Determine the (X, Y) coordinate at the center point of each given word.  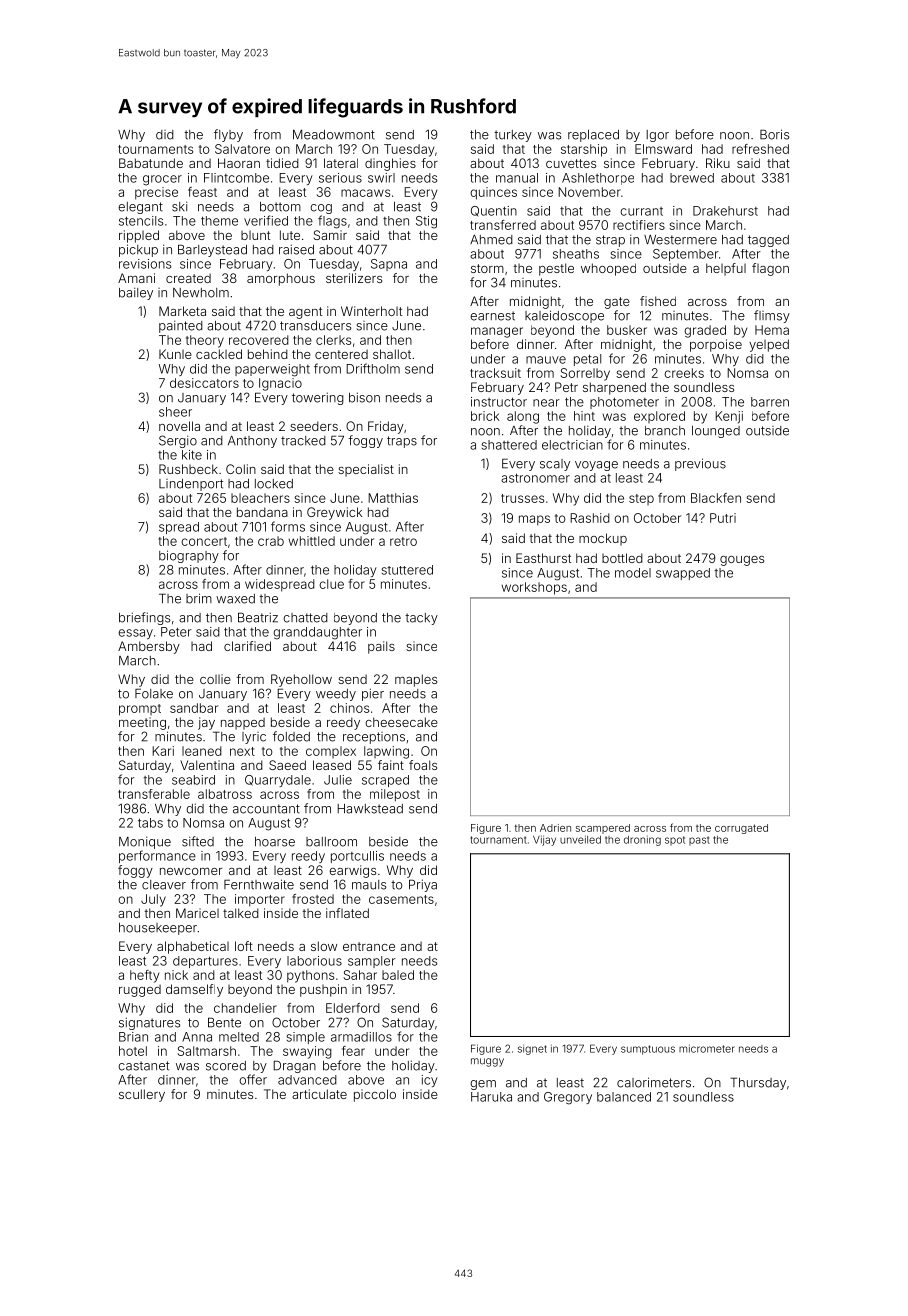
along (523, 417)
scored (226, 1066)
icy (429, 1081)
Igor (657, 136)
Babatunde (151, 163)
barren (770, 402)
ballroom (331, 842)
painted (181, 326)
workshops (534, 588)
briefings (144, 618)
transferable (154, 794)
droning (642, 840)
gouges (742, 561)
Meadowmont (334, 134)
